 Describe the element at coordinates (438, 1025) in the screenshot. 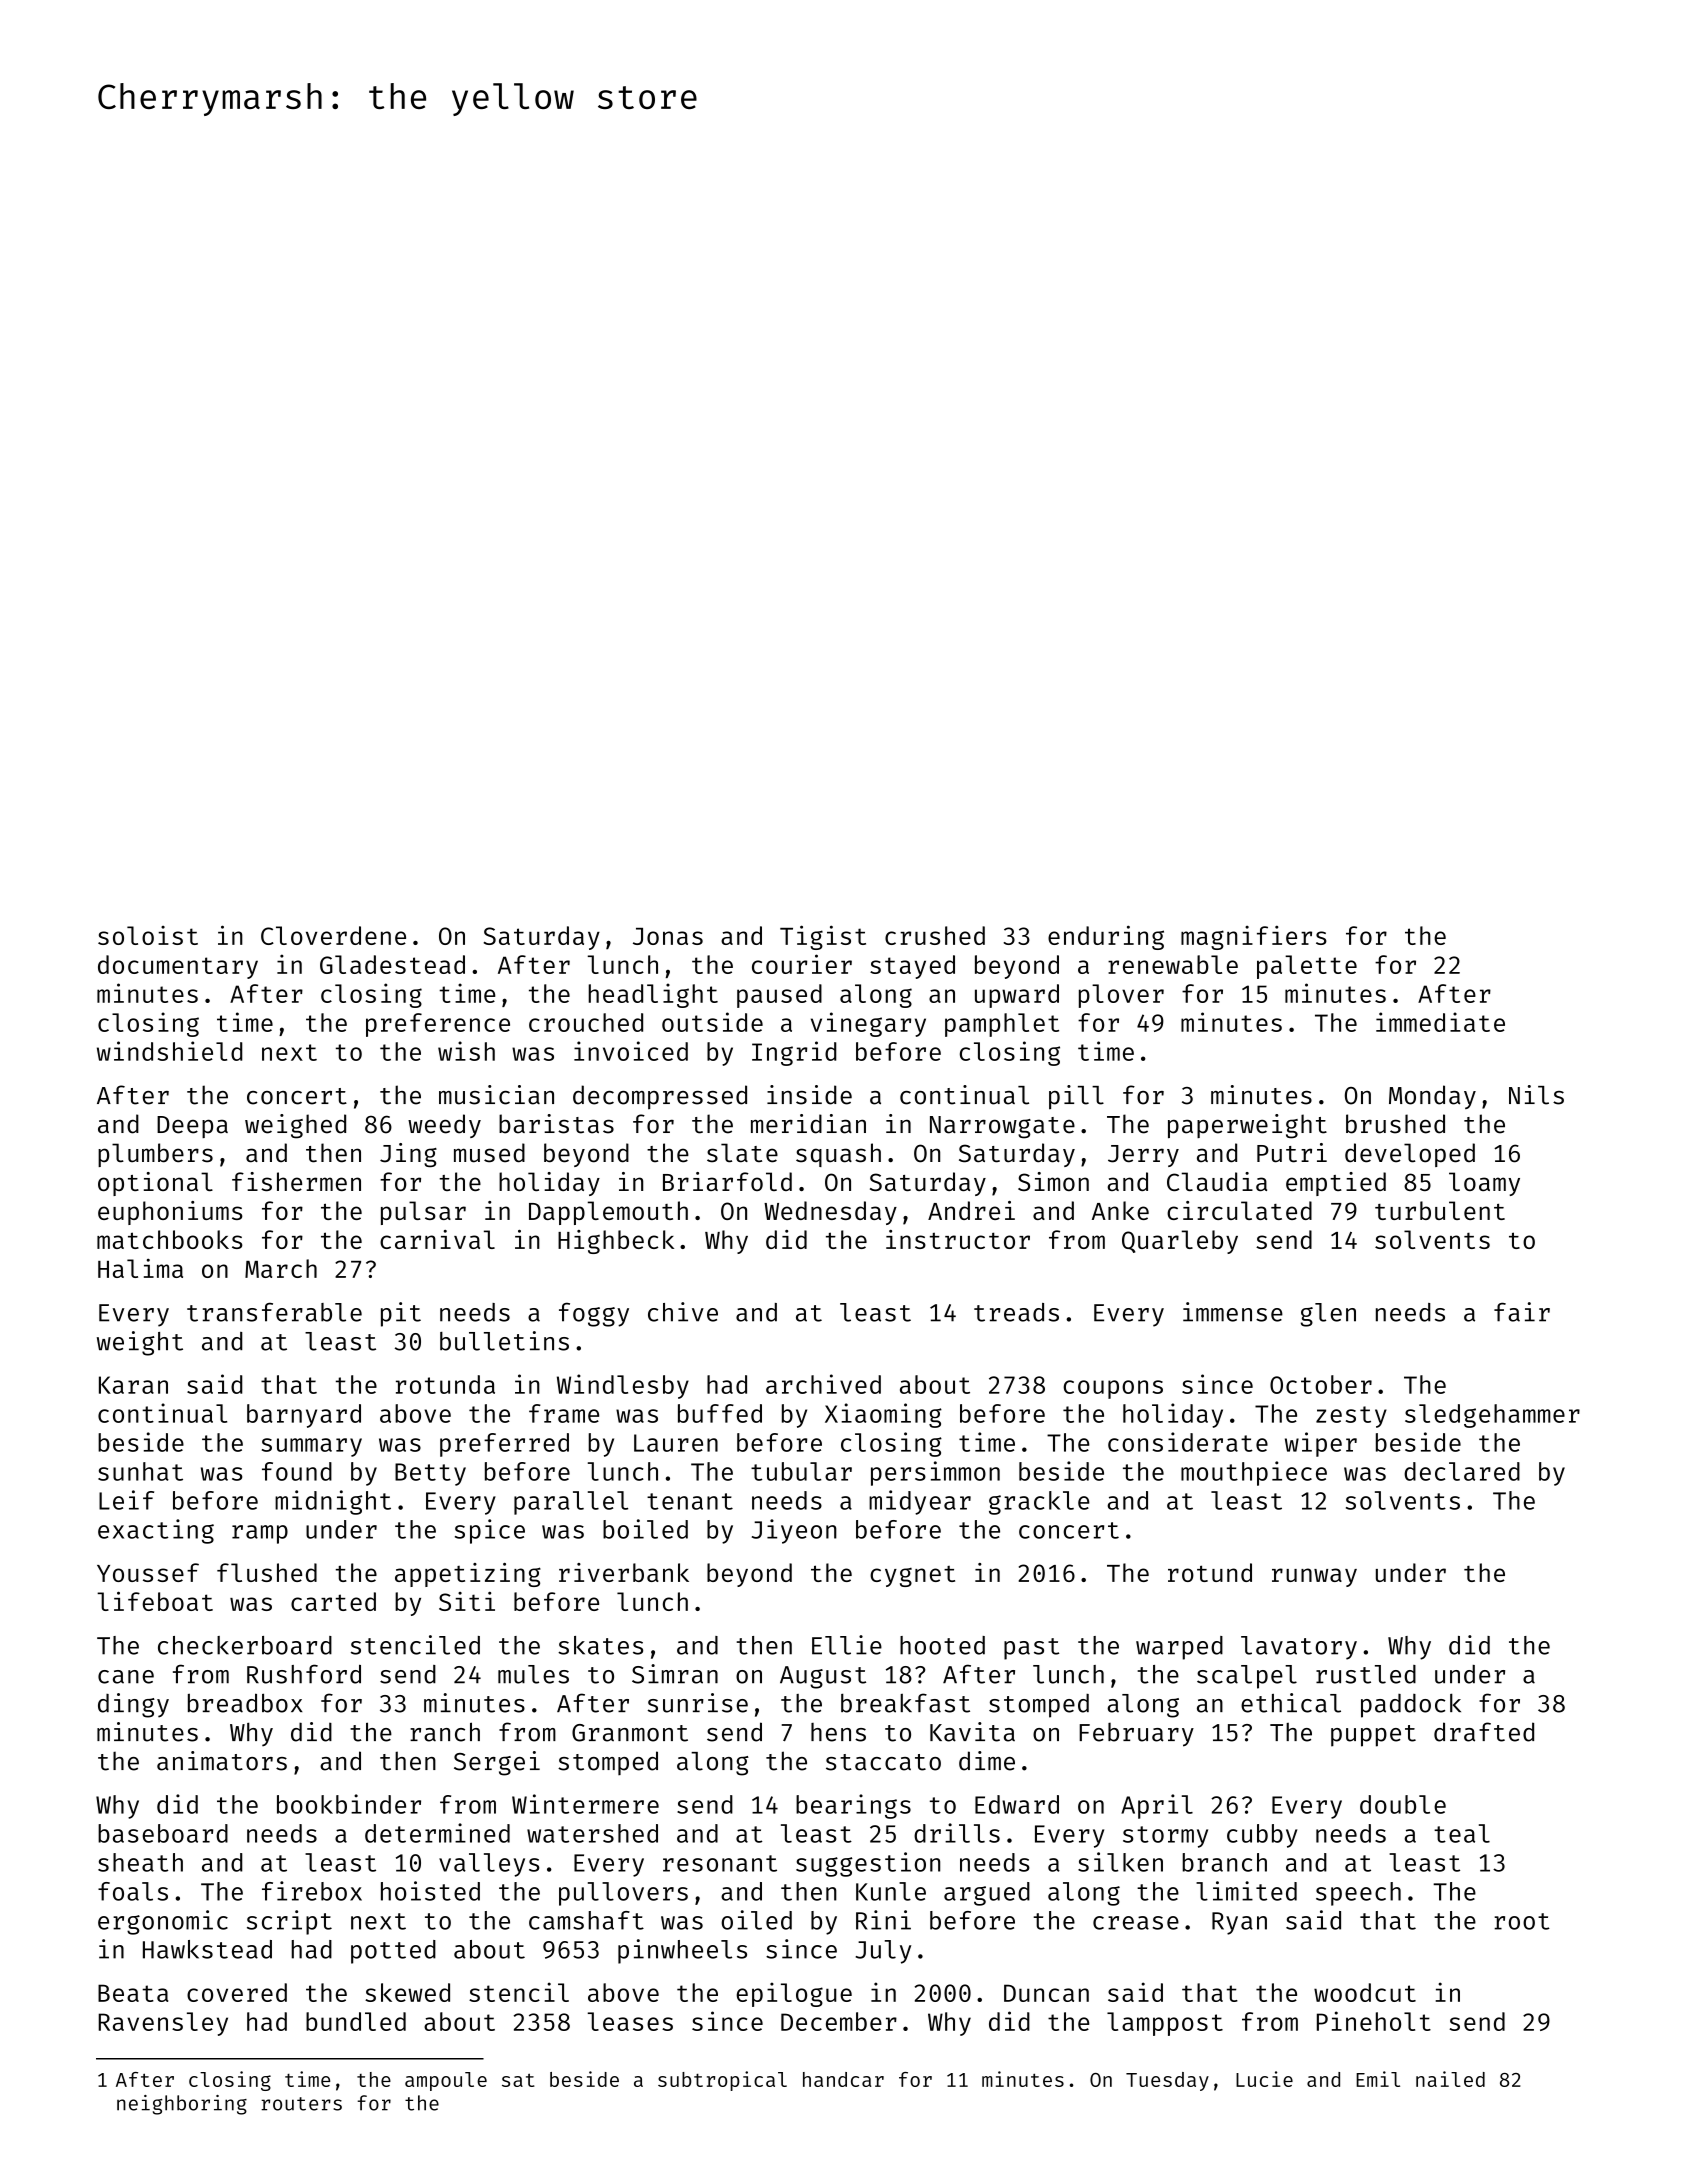

I see `preference` at that location.
